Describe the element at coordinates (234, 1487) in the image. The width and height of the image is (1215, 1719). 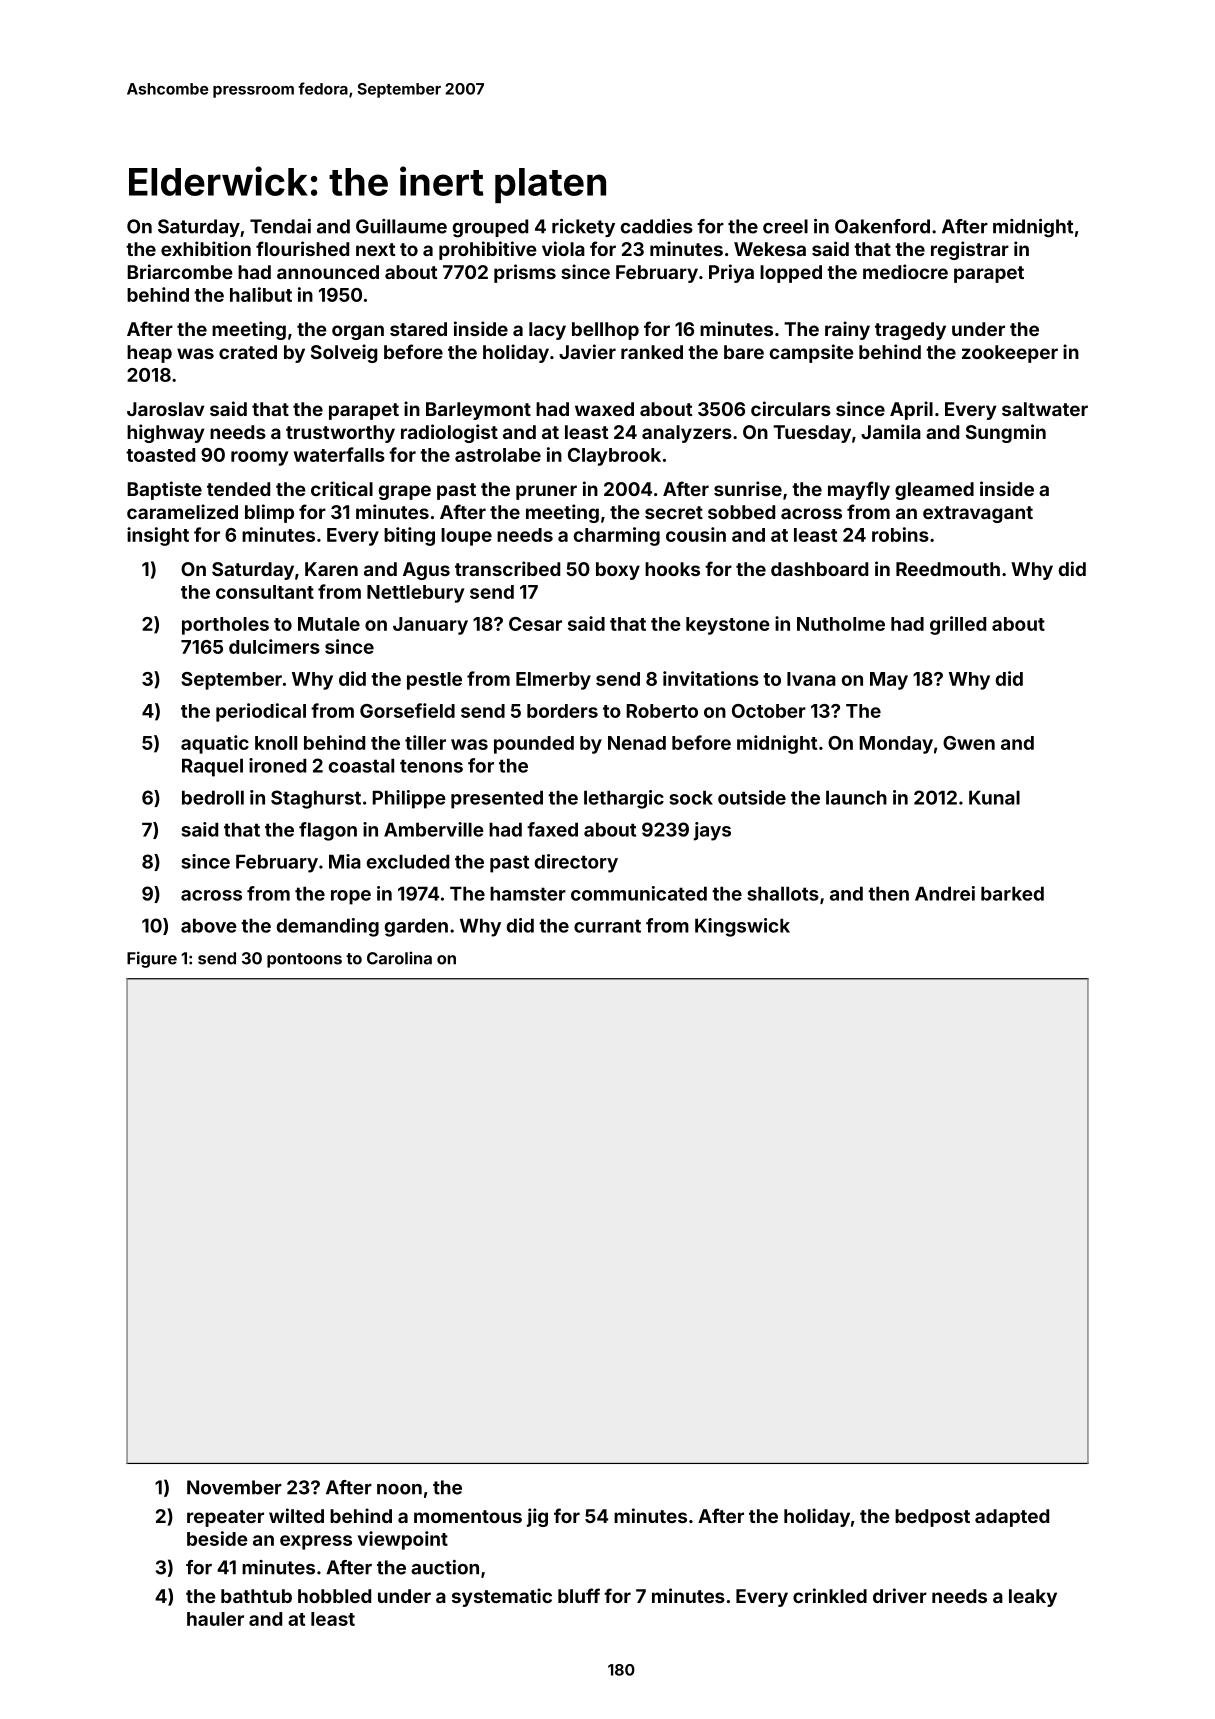
I see `November` at that location.
